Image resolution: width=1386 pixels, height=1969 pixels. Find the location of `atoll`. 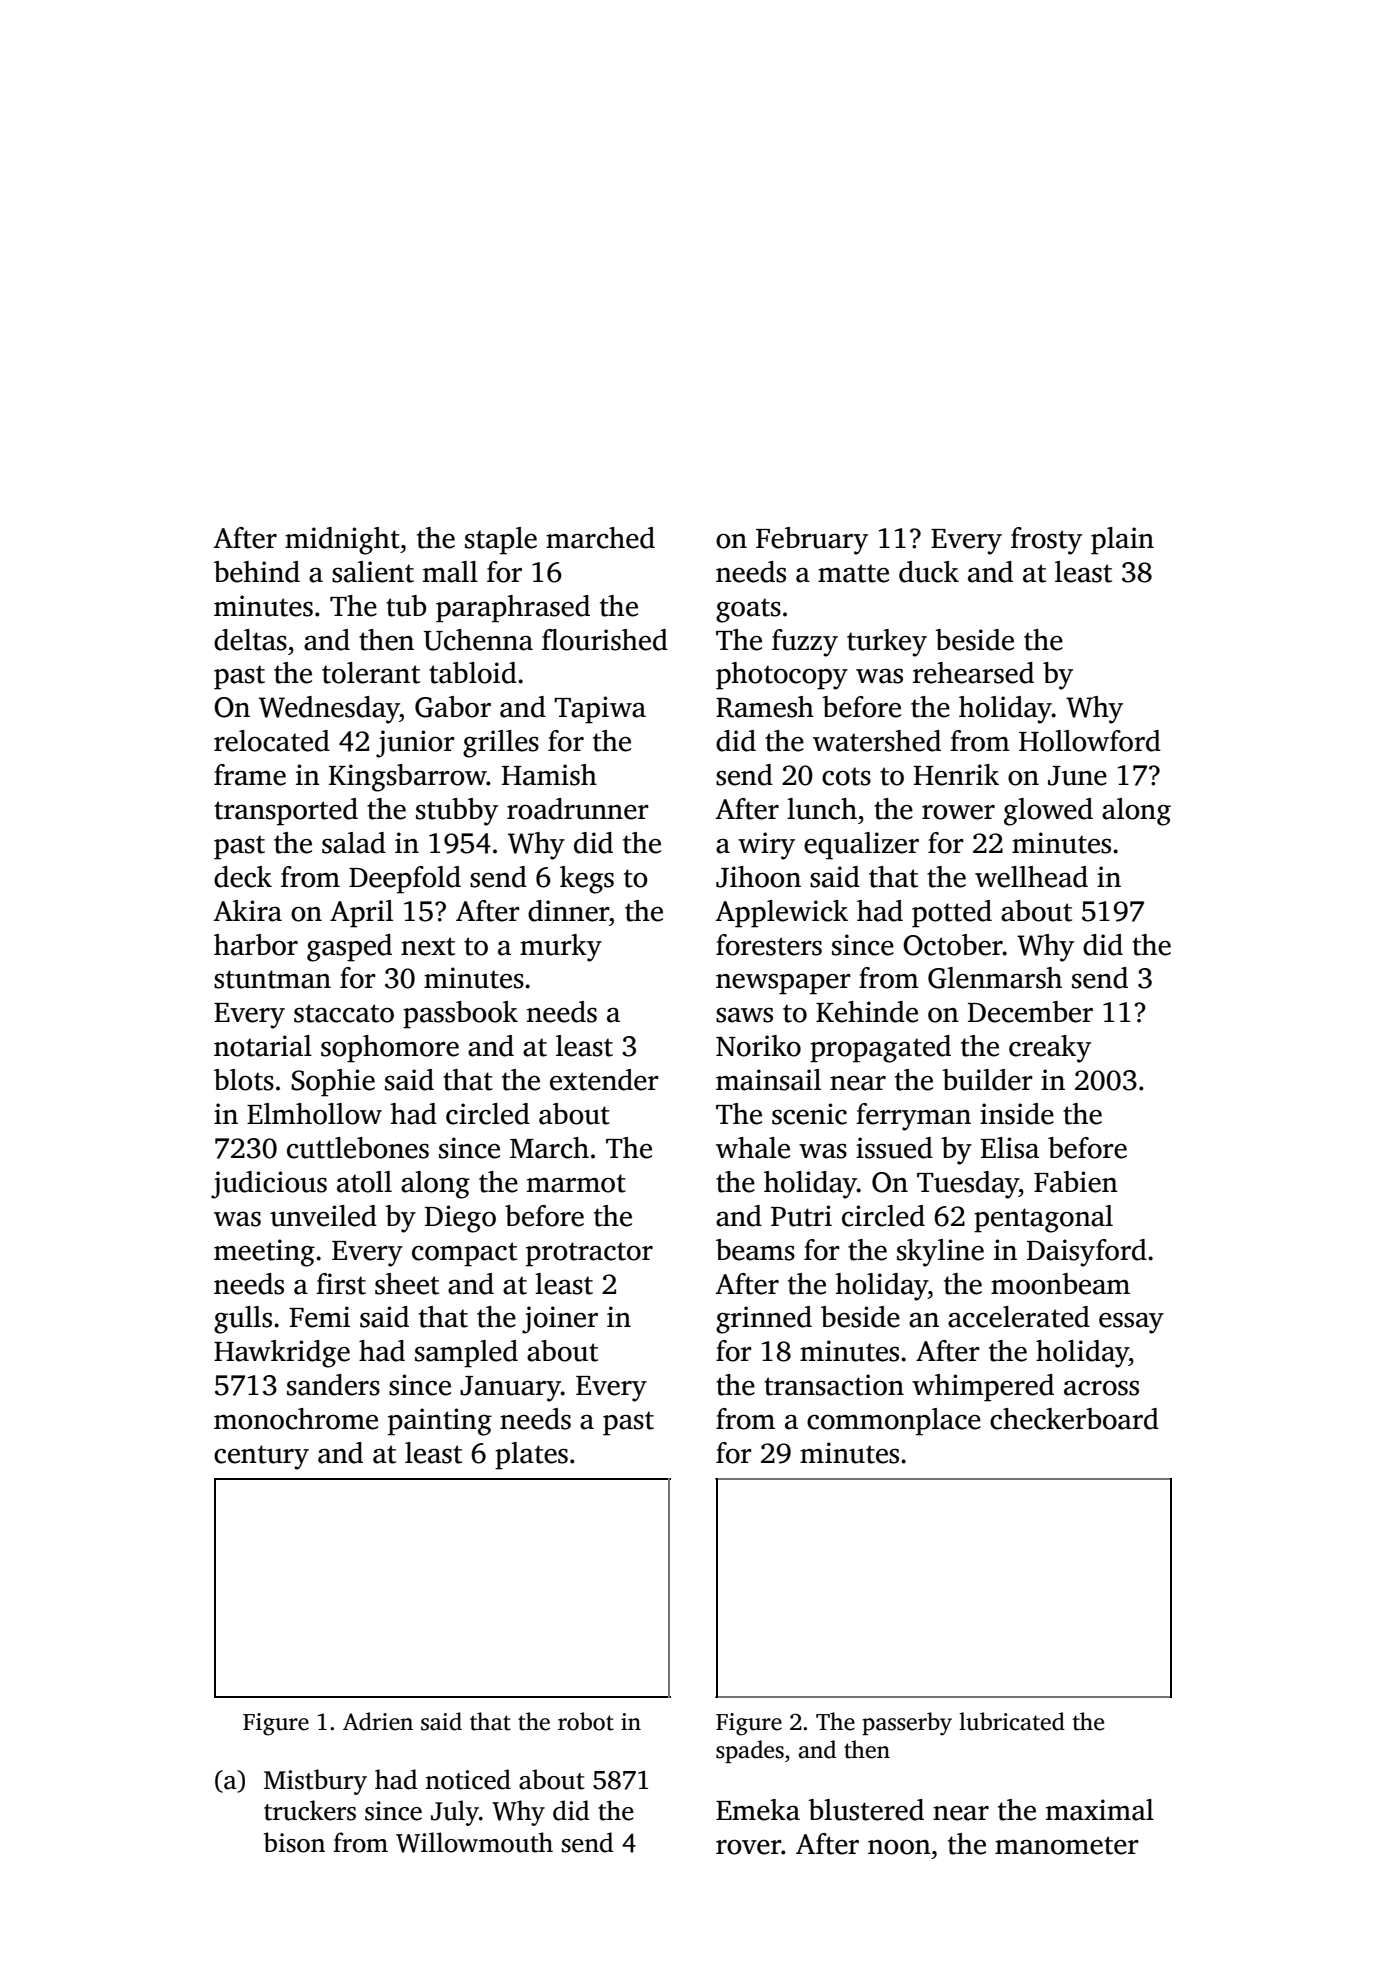

atoll is located at coordinates (364, 1182).
